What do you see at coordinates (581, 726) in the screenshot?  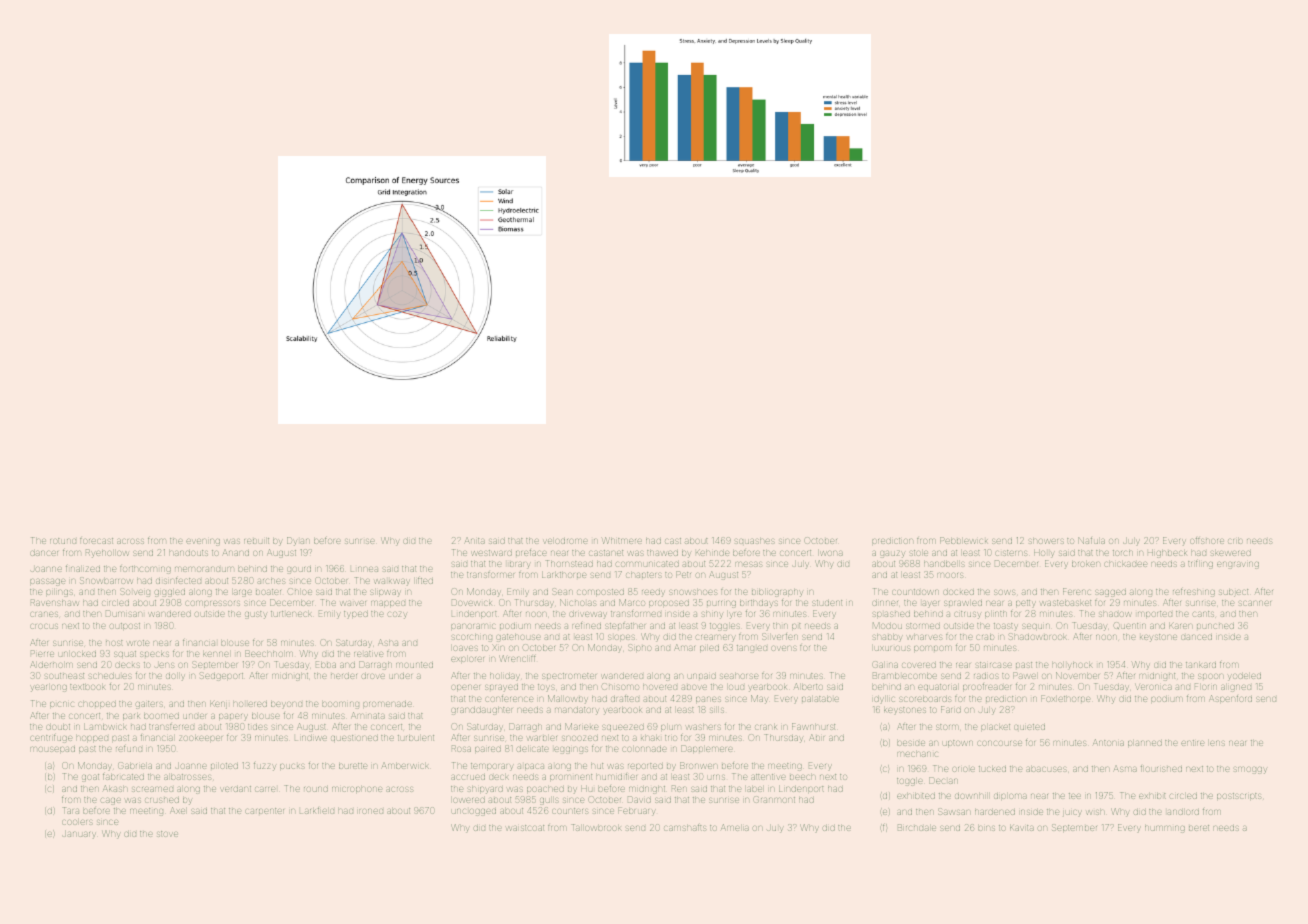 I see `Marieke` at bounding box center [581, 726].
